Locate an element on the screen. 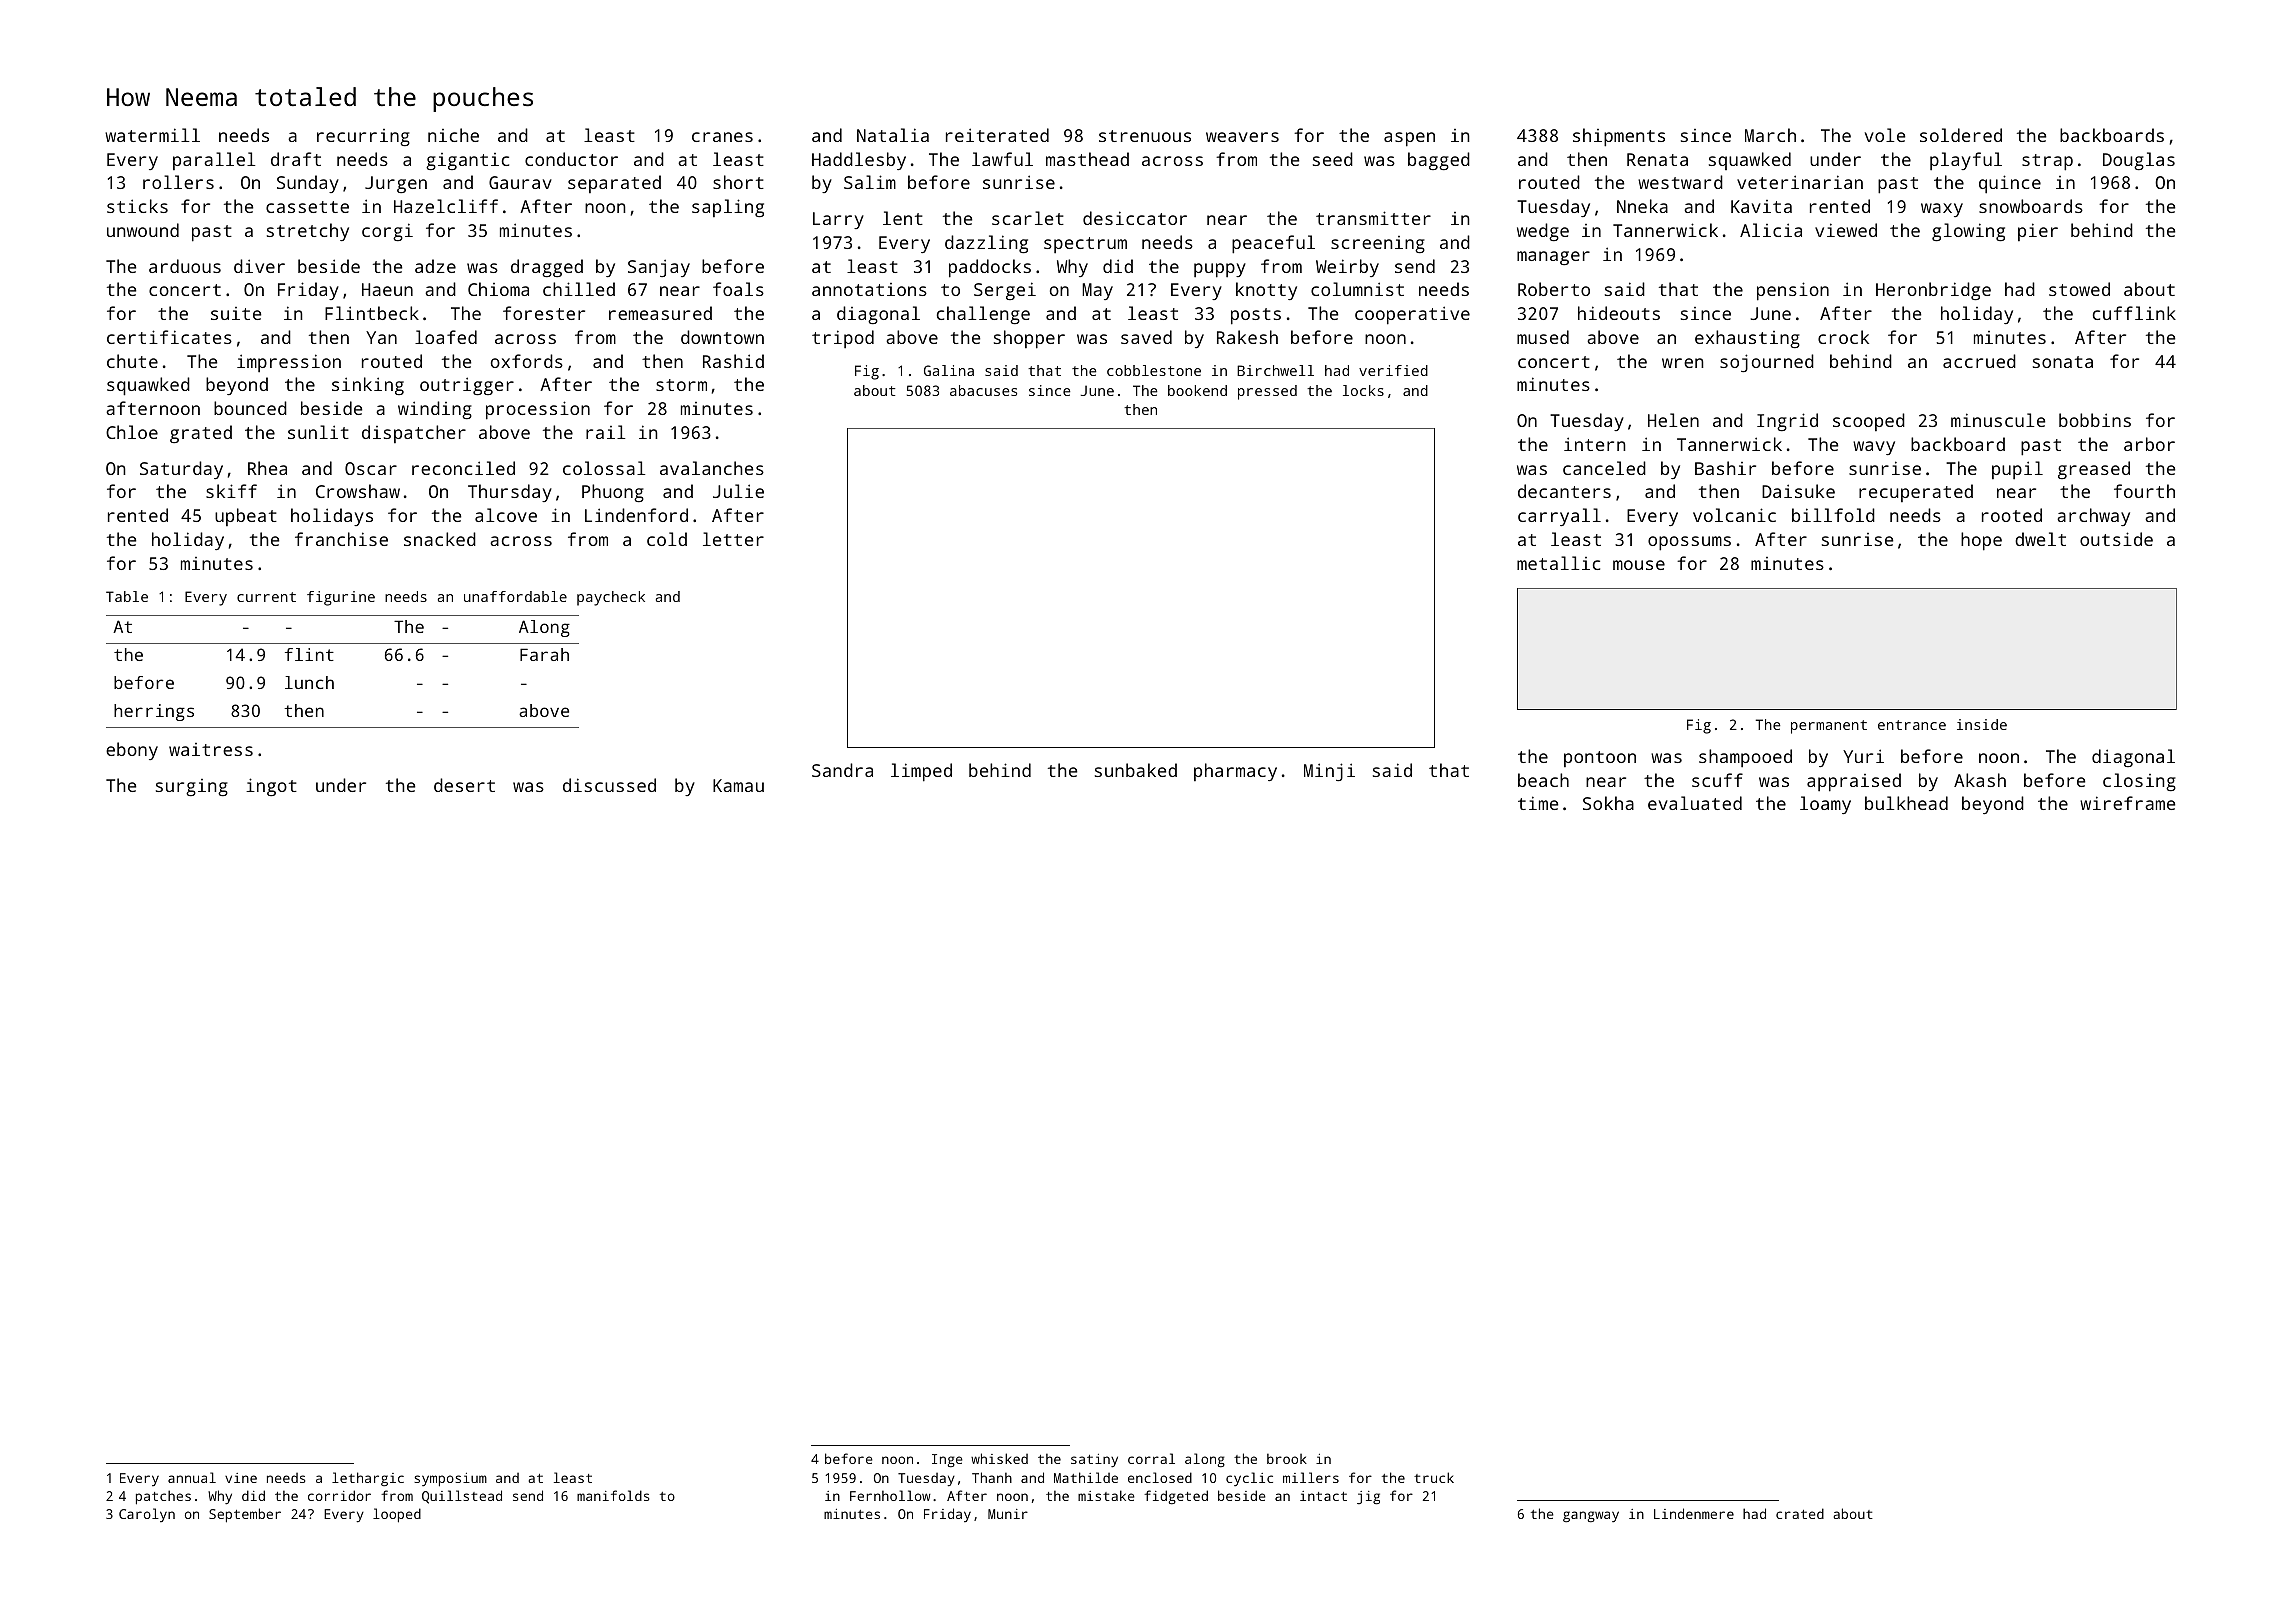 Image resolution: width=2282 pixels, height=1614 pixels. soldered is located at coordinates (1961, 135).
